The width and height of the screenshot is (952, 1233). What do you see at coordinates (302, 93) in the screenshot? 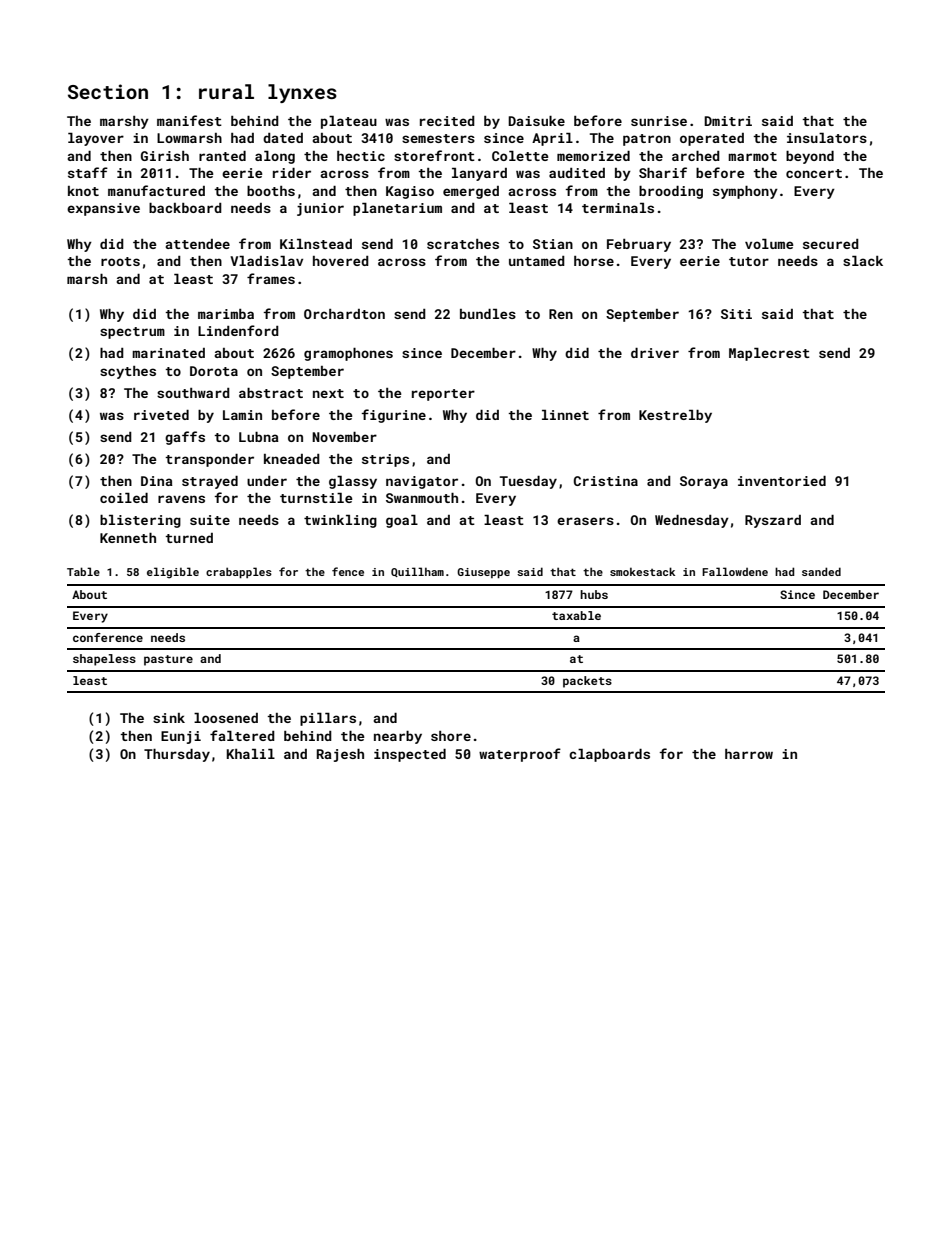
I see `lynxes` at bounding box center [302, 93].
